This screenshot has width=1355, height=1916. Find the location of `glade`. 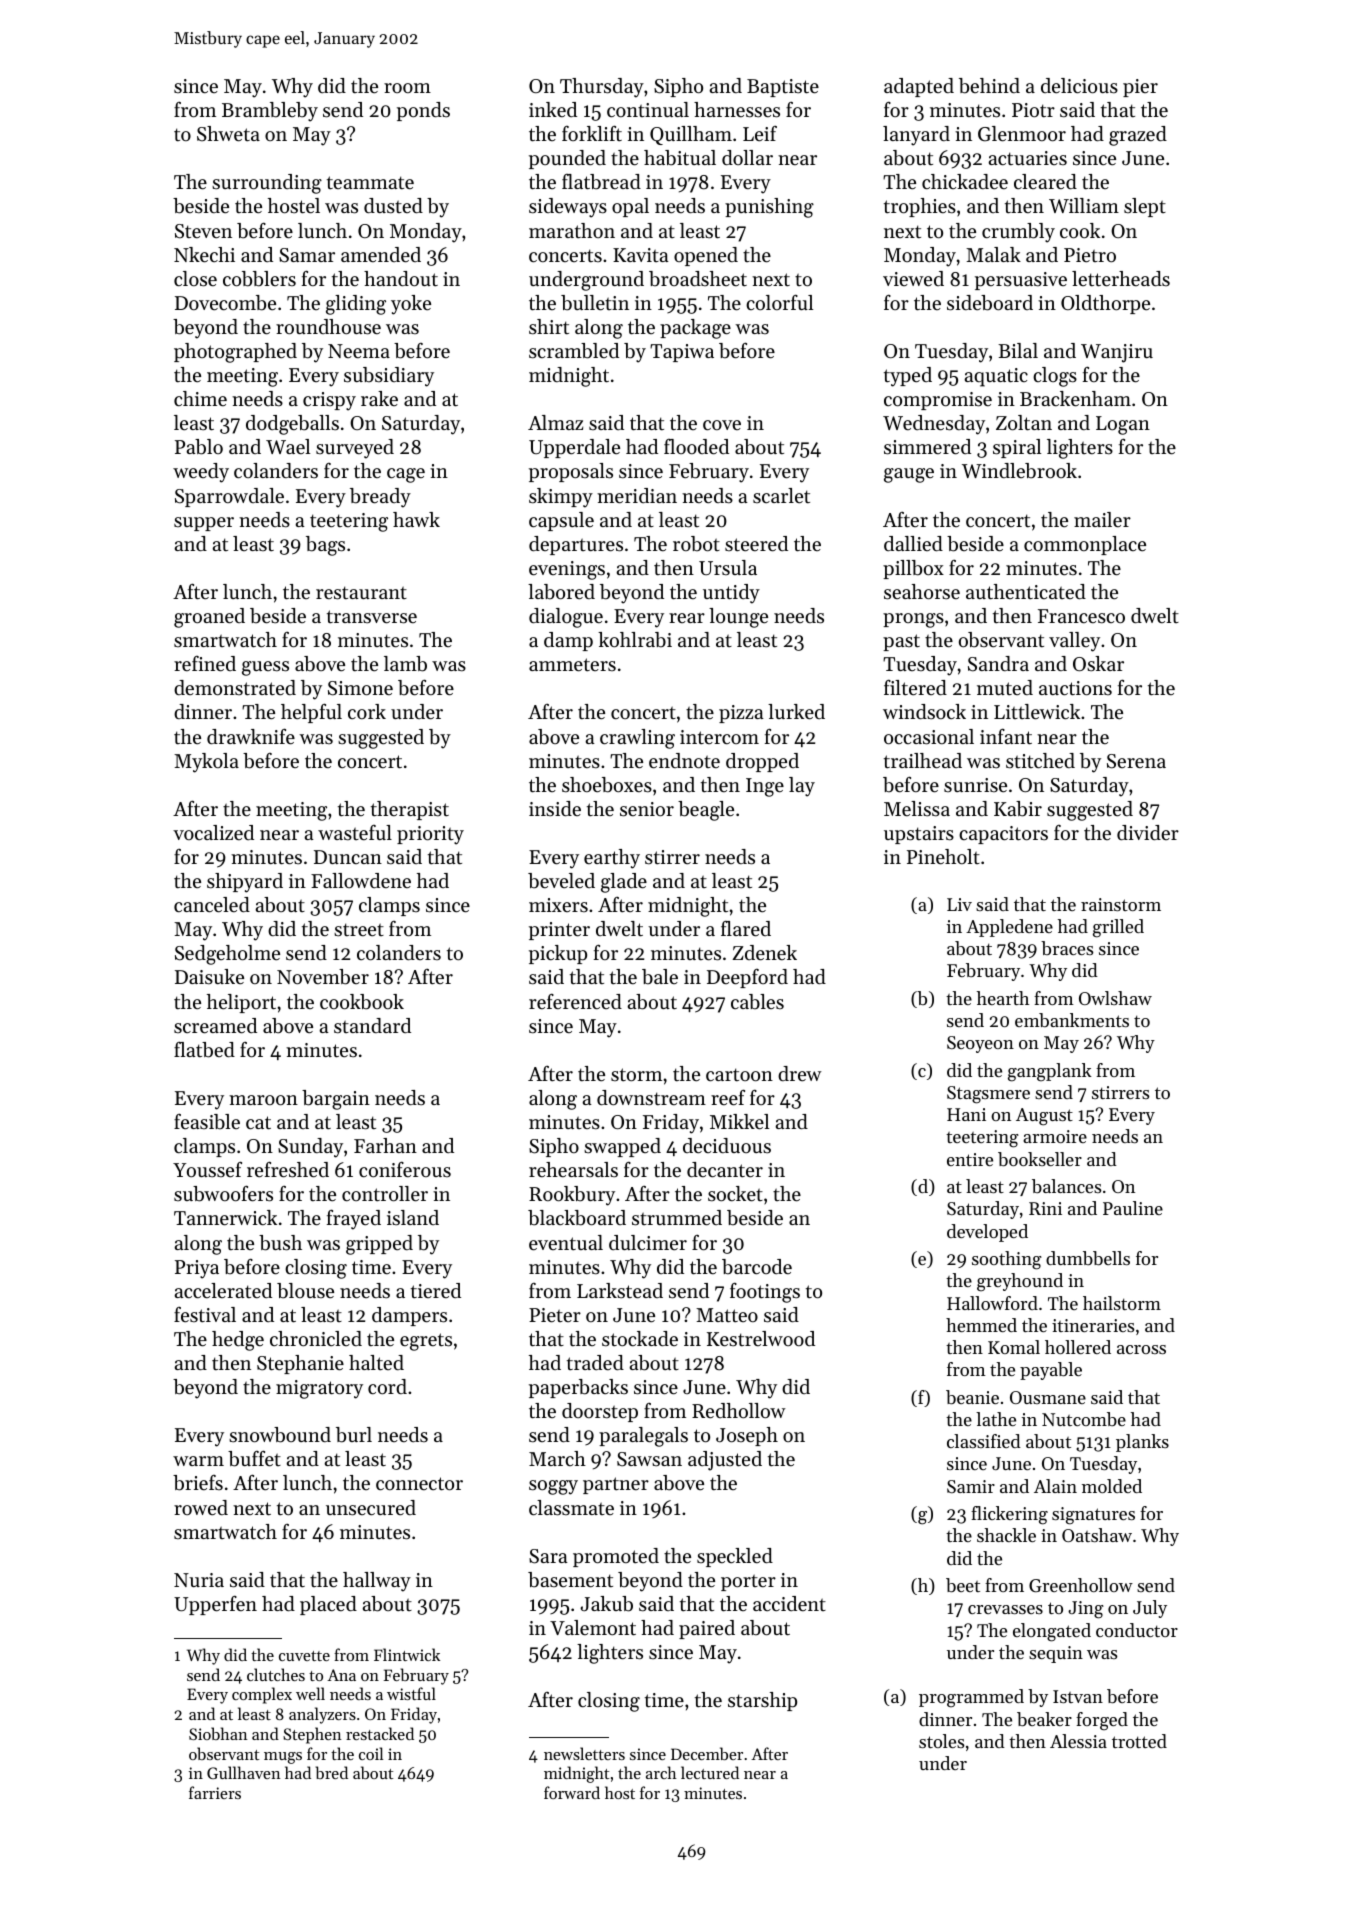

glade is located at coordinates (624, 883).
